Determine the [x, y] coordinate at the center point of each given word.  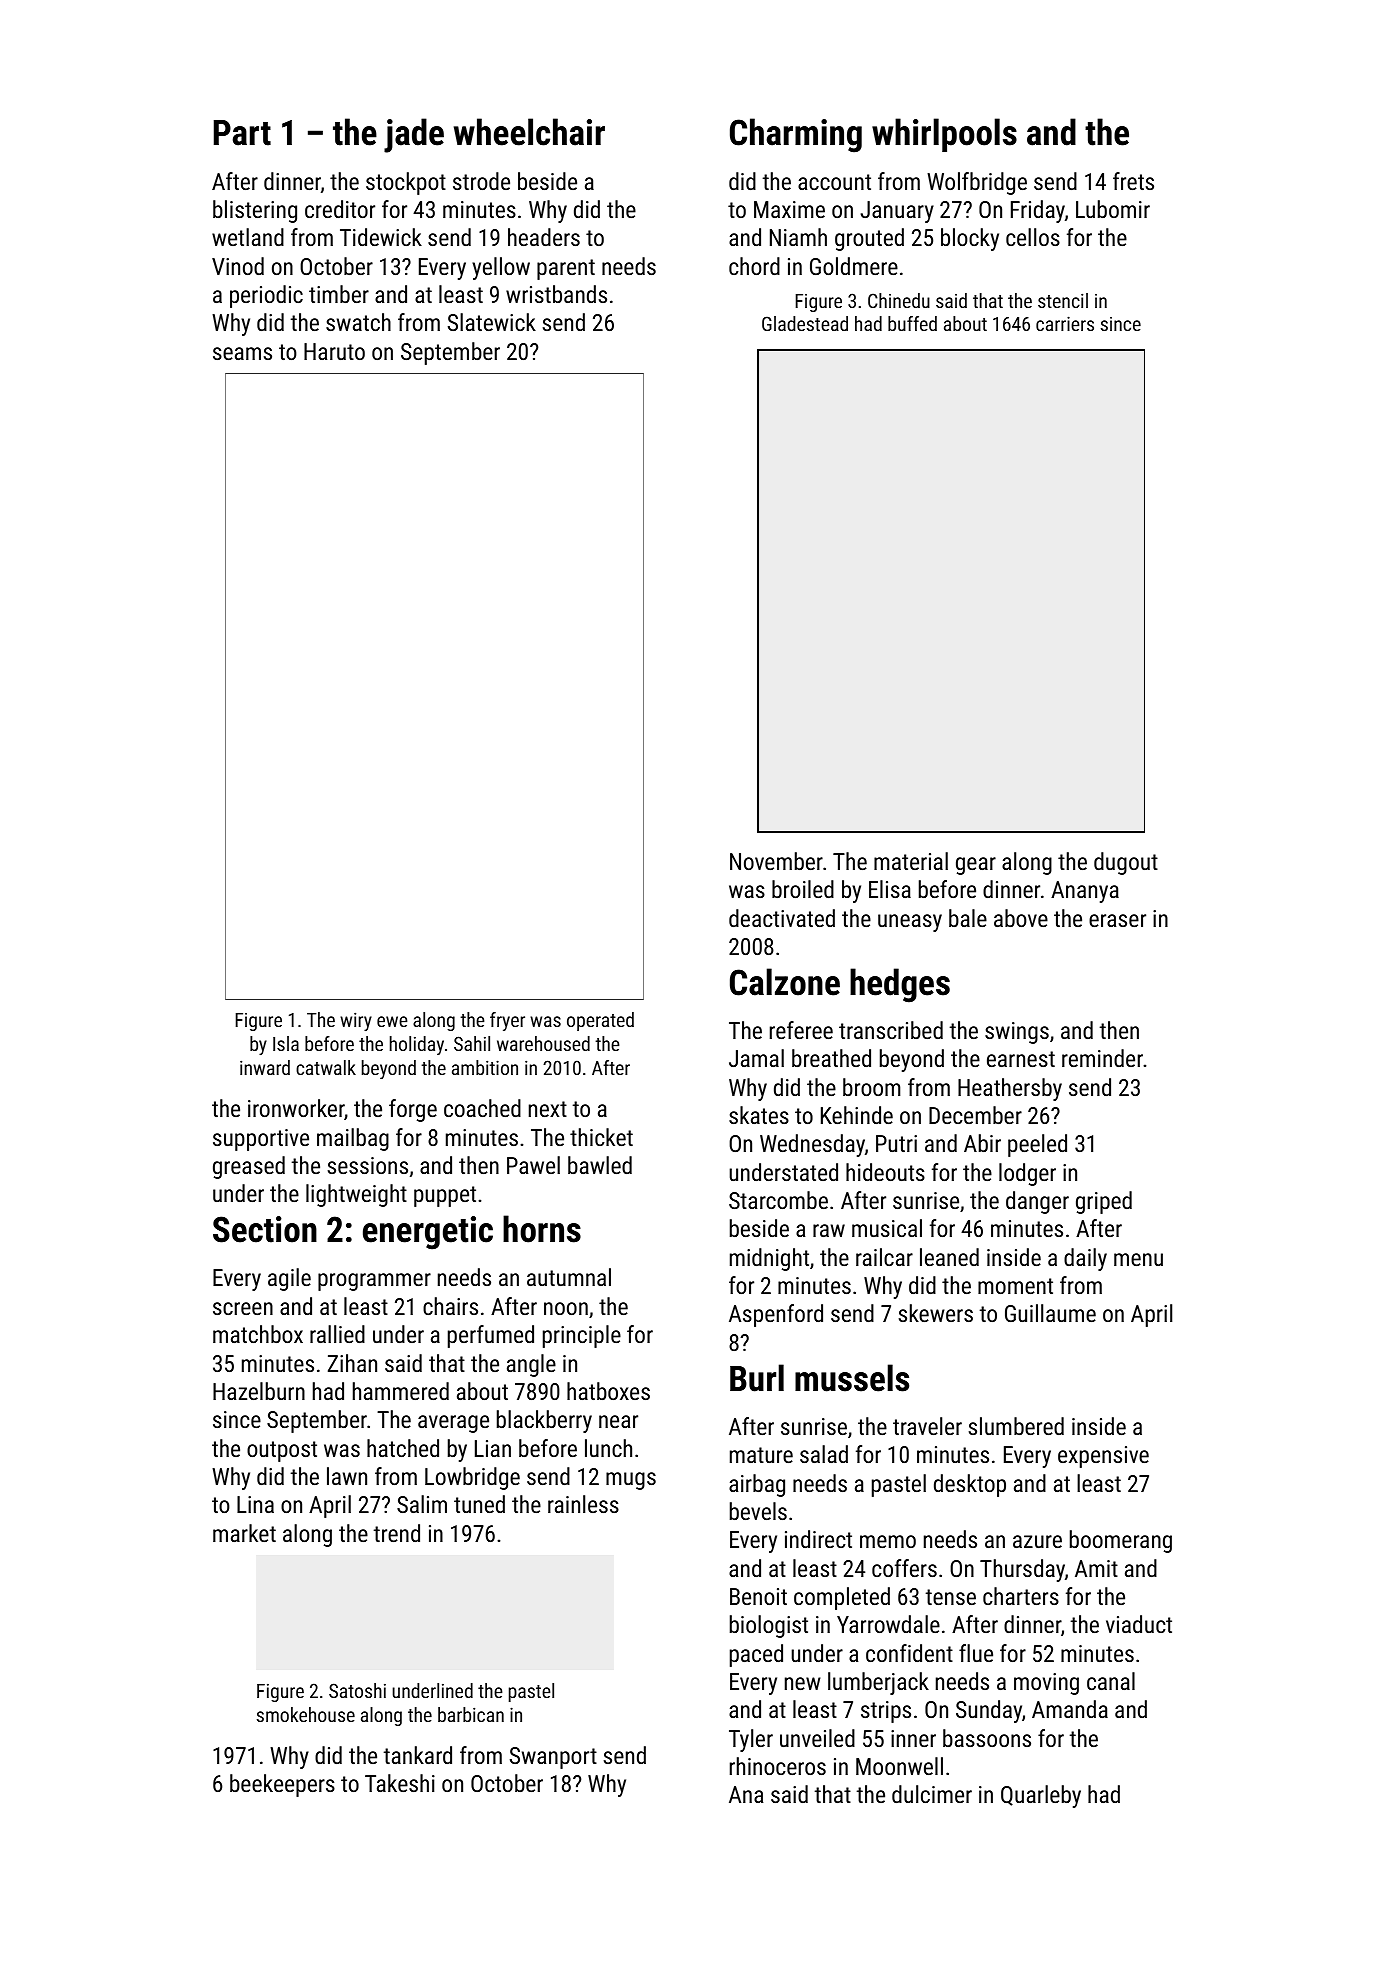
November [776, 861]
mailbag [353, 1139]
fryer [507, 1021]
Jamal [756, 1058]
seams [242, 353]
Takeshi [400, 1783]
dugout [1126, 863]
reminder [1102, 1058]
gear [976, 866]
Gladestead [805, 323]
